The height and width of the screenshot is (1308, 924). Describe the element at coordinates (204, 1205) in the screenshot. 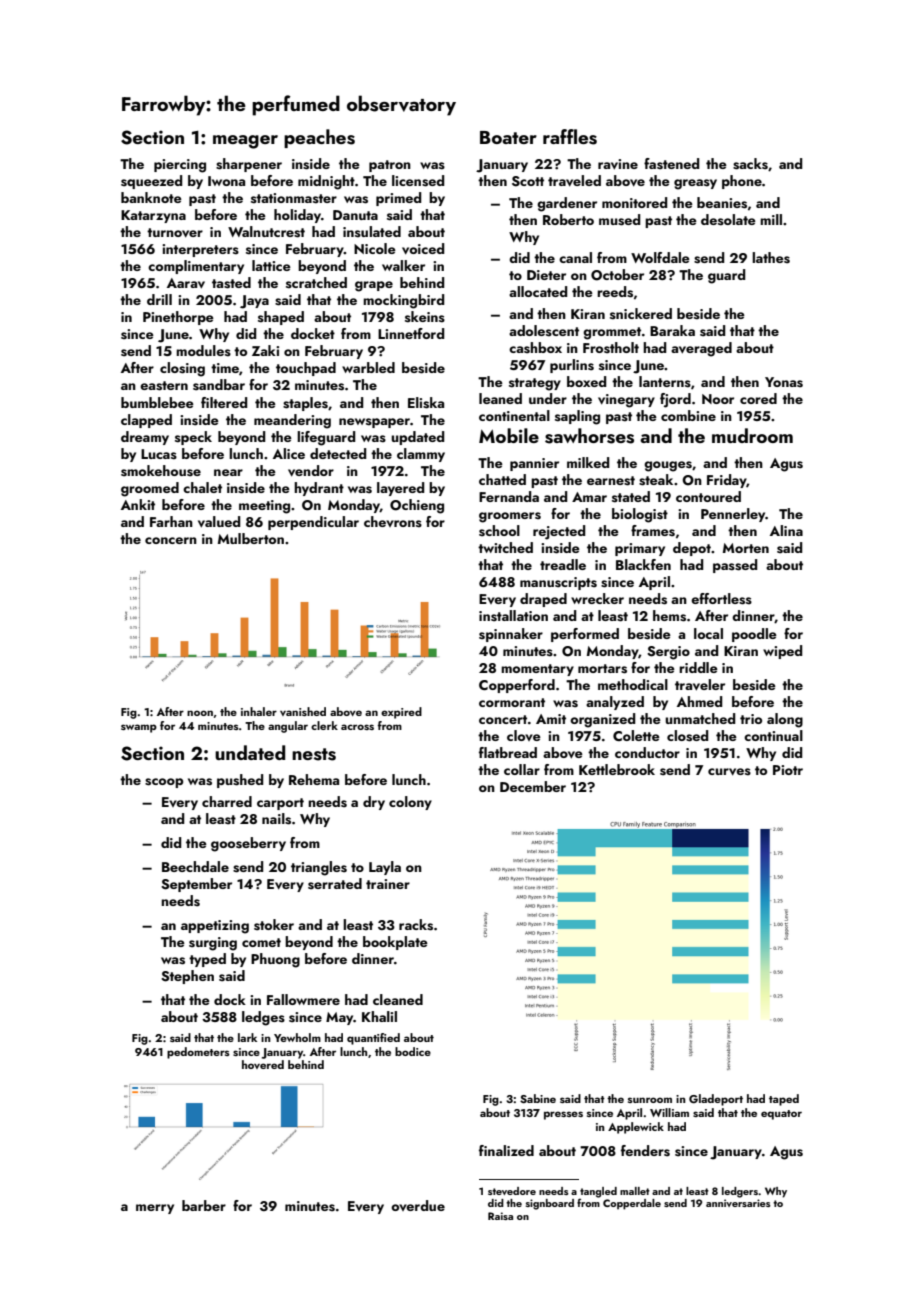

I see `barber` at that location.
